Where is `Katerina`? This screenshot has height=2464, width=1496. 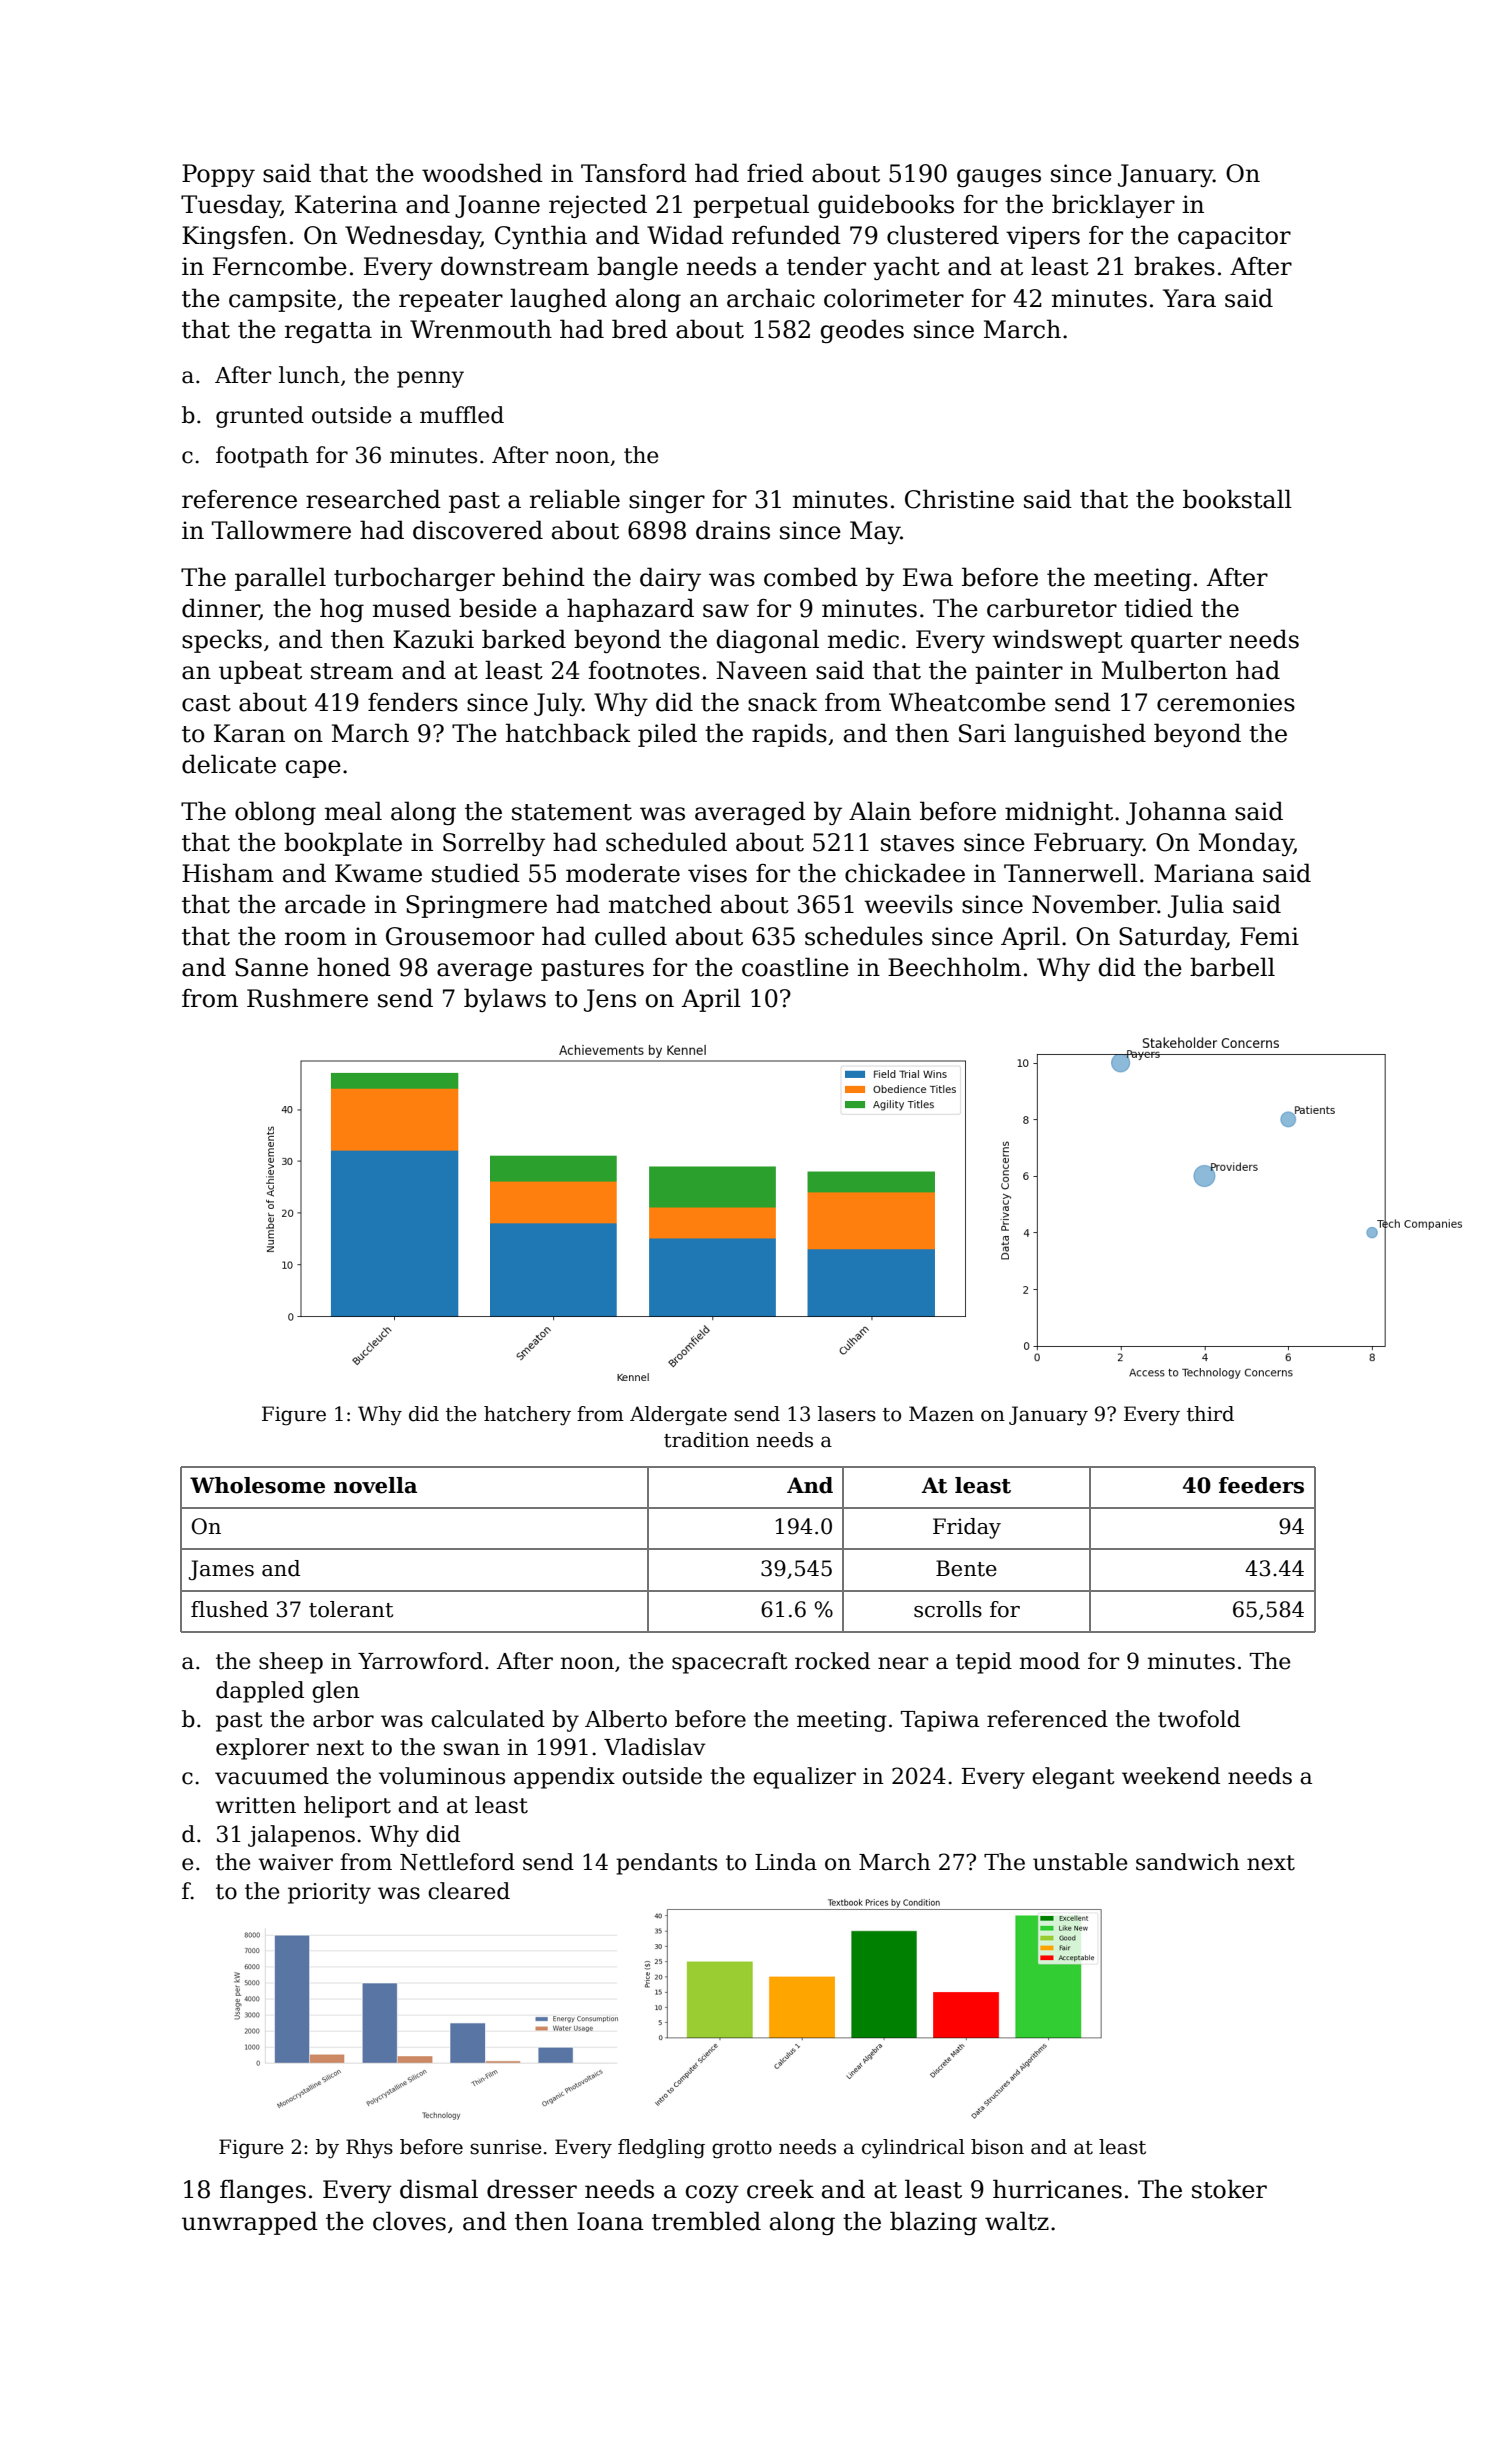 Katerina is located at coordinates (346, 204).
